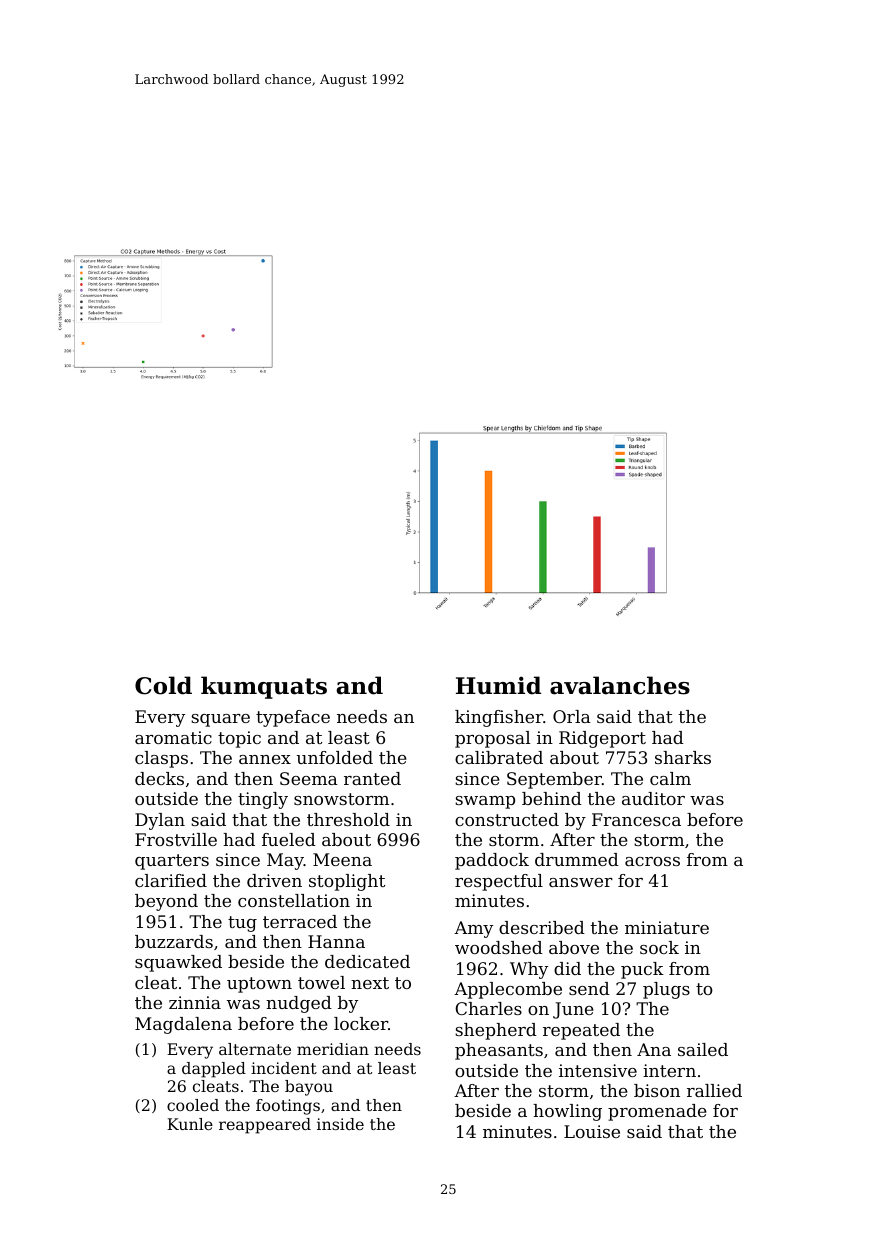 The height and width of the screenshot is (1248, 880). What do you see at coordinates (264, 687) in the screenshot?
I see `kumquats` at bounding box center [264, 687].
